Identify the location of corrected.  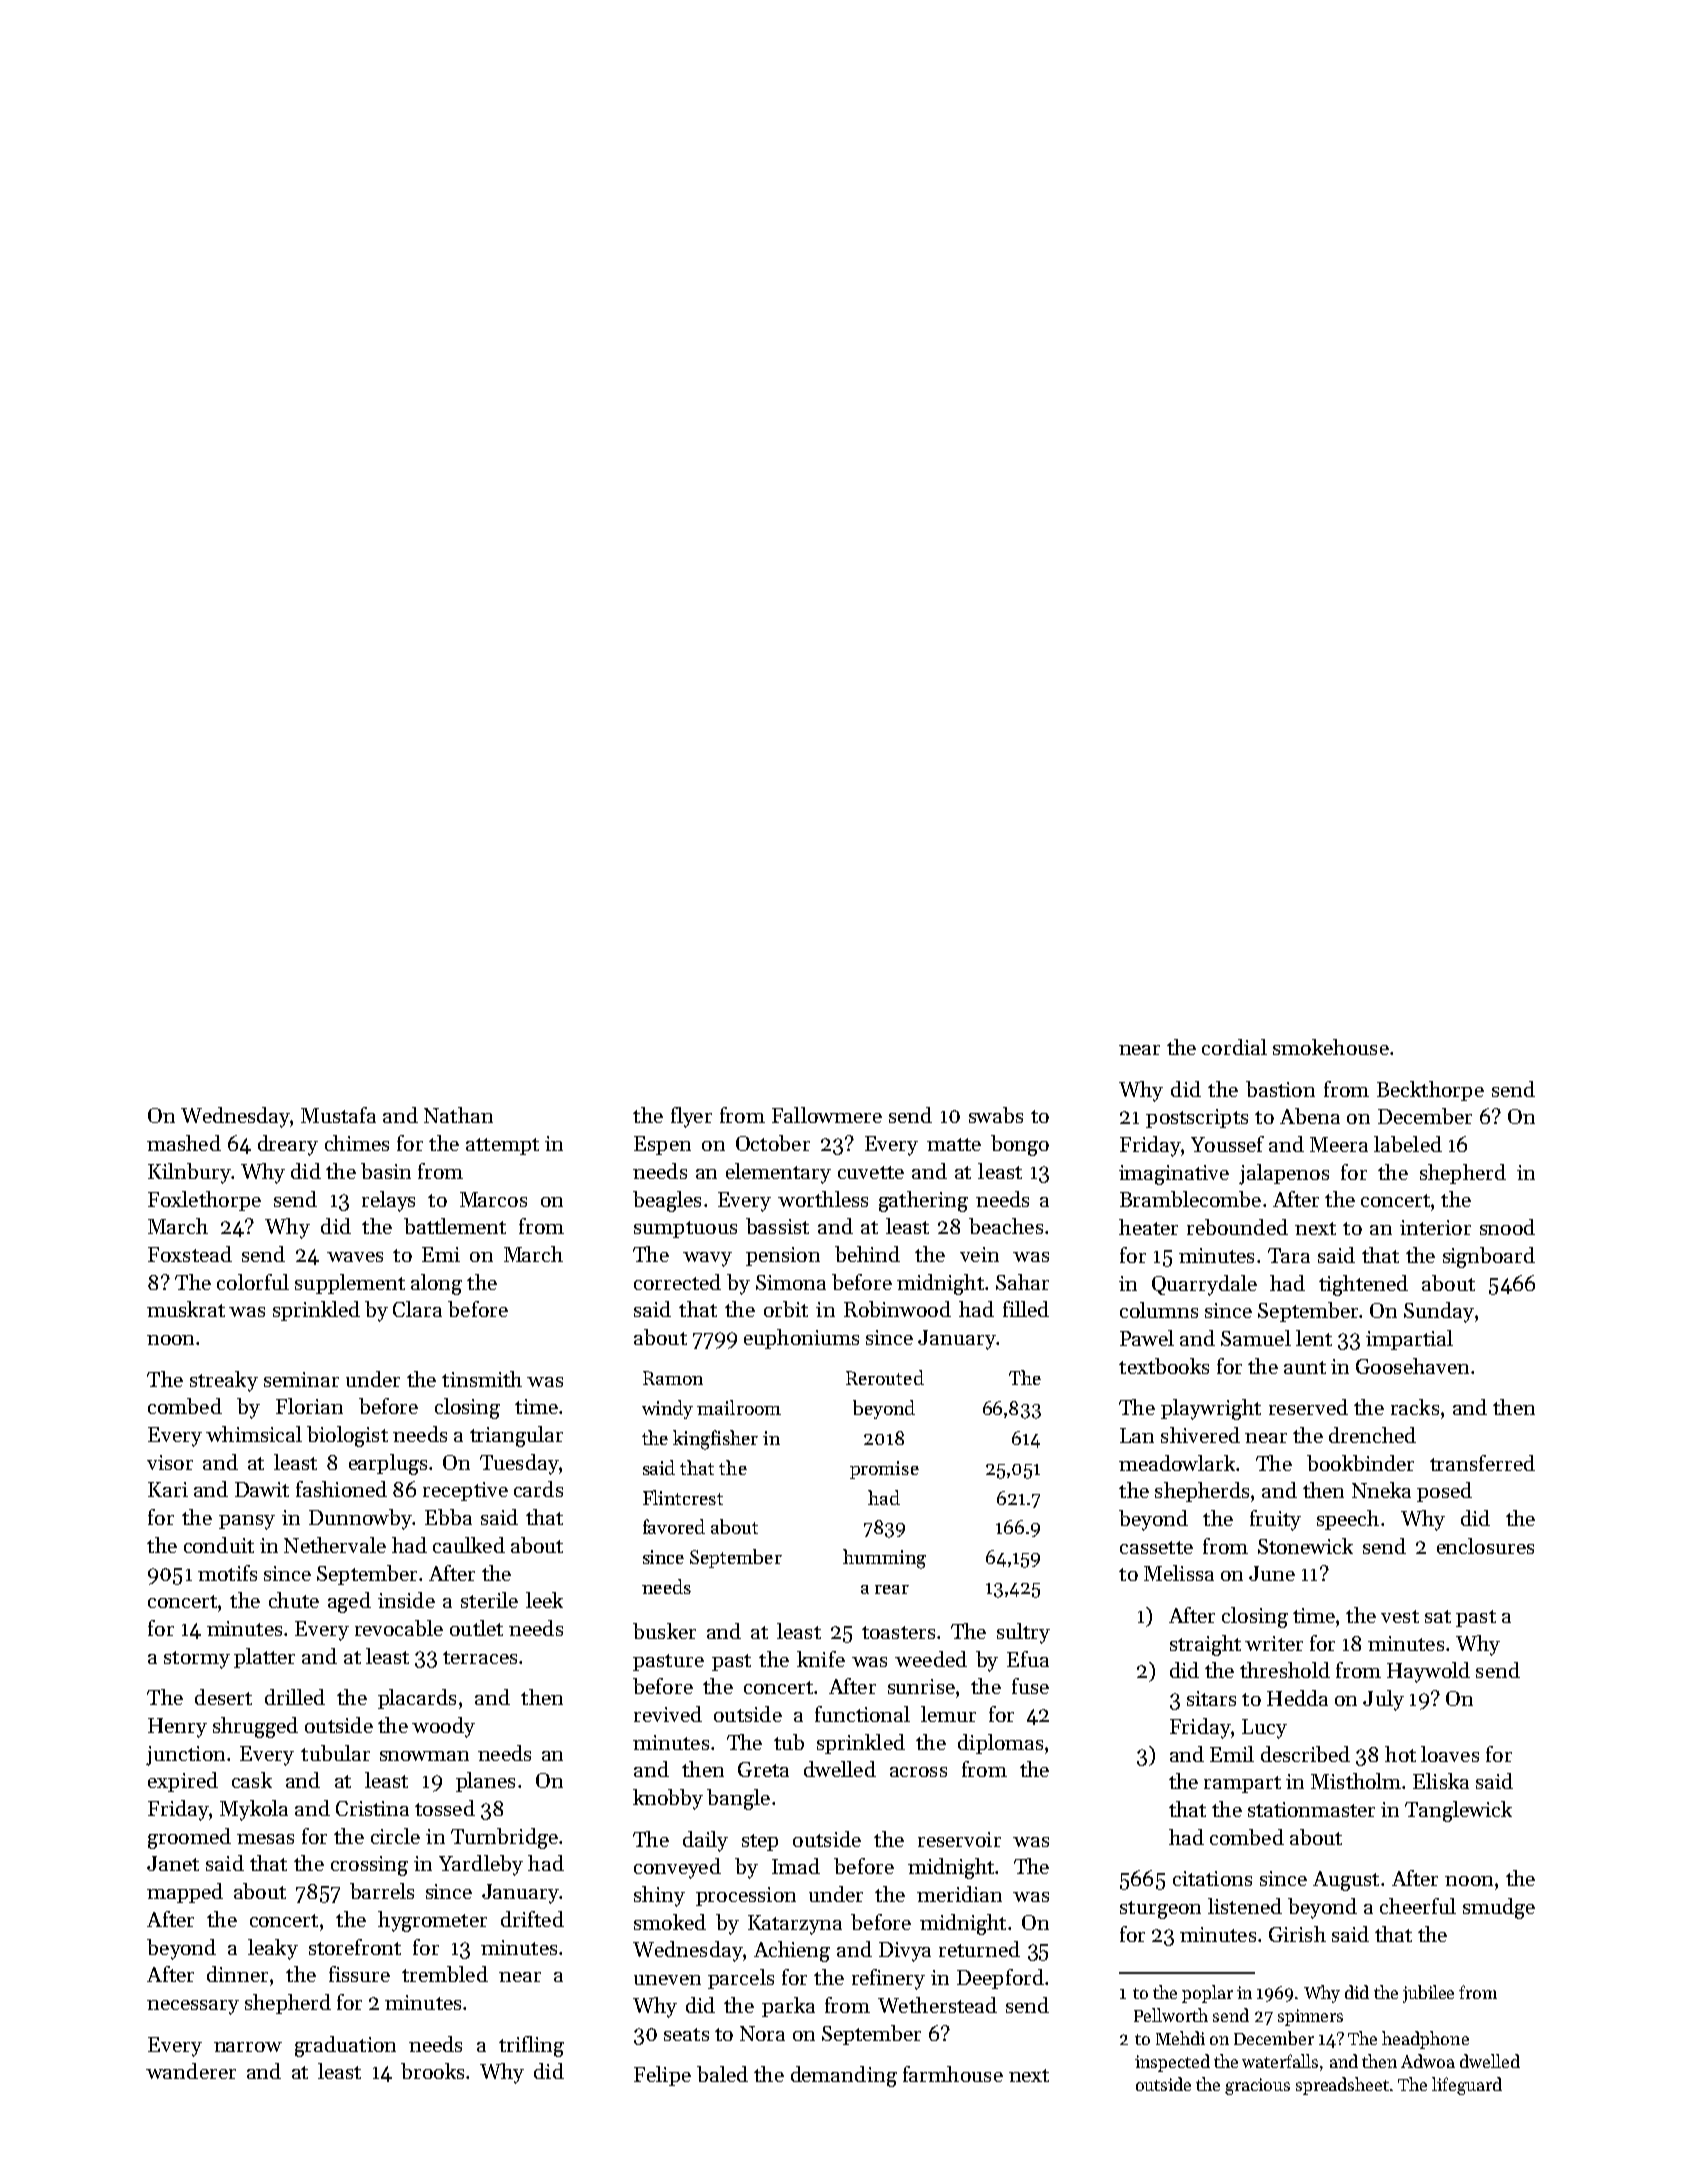
(677, 1282).
